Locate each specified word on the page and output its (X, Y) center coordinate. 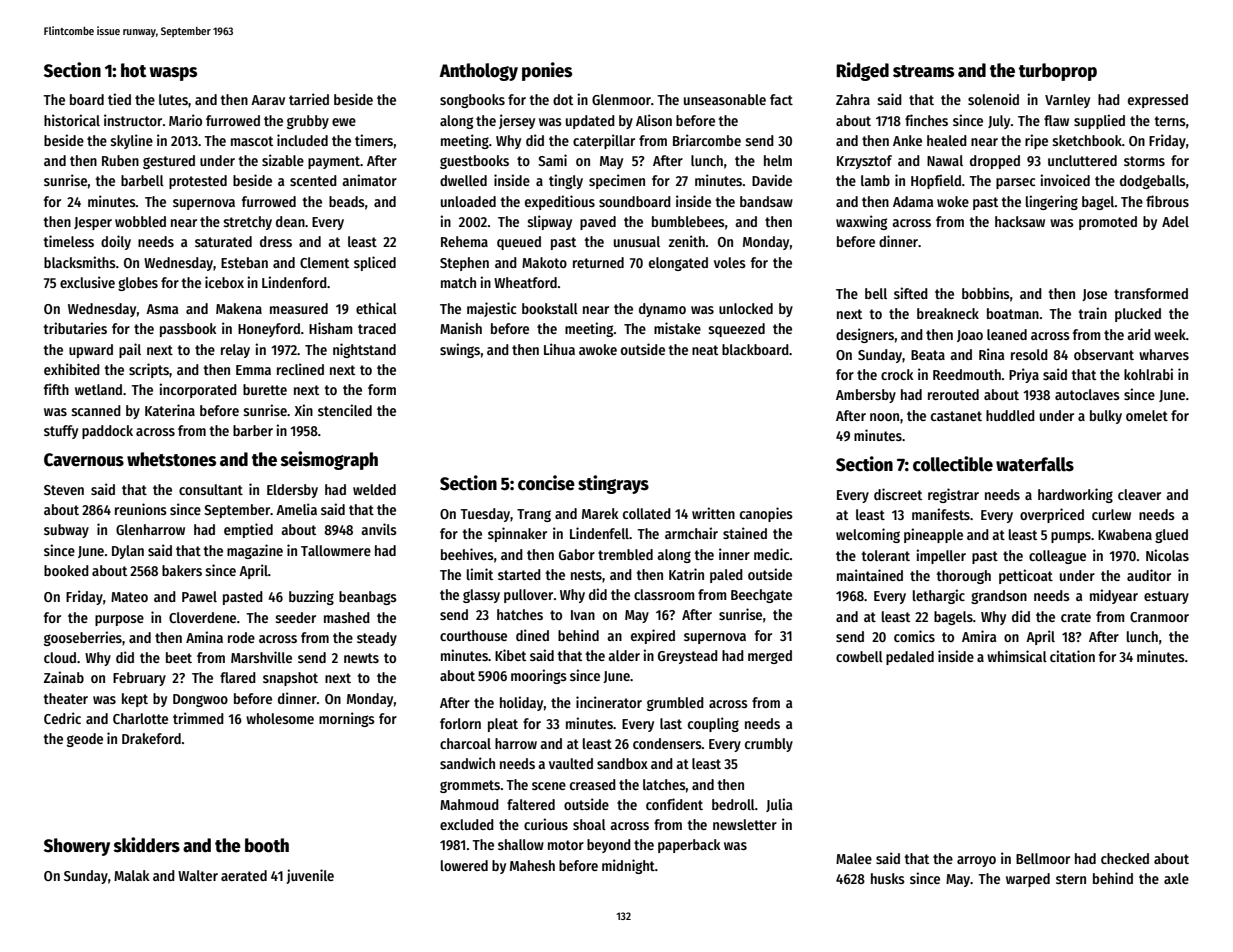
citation (1072, 656)
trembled (625, 554)
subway (66, 531)
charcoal (465, 743)
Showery (77, 847)
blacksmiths (80, 262)
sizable (283, 160)
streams (923, 71)
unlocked (746, 308)
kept (135, 700)
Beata (928, 355)
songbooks (472, 101)
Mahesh (532, 865)
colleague (1057, 557)
